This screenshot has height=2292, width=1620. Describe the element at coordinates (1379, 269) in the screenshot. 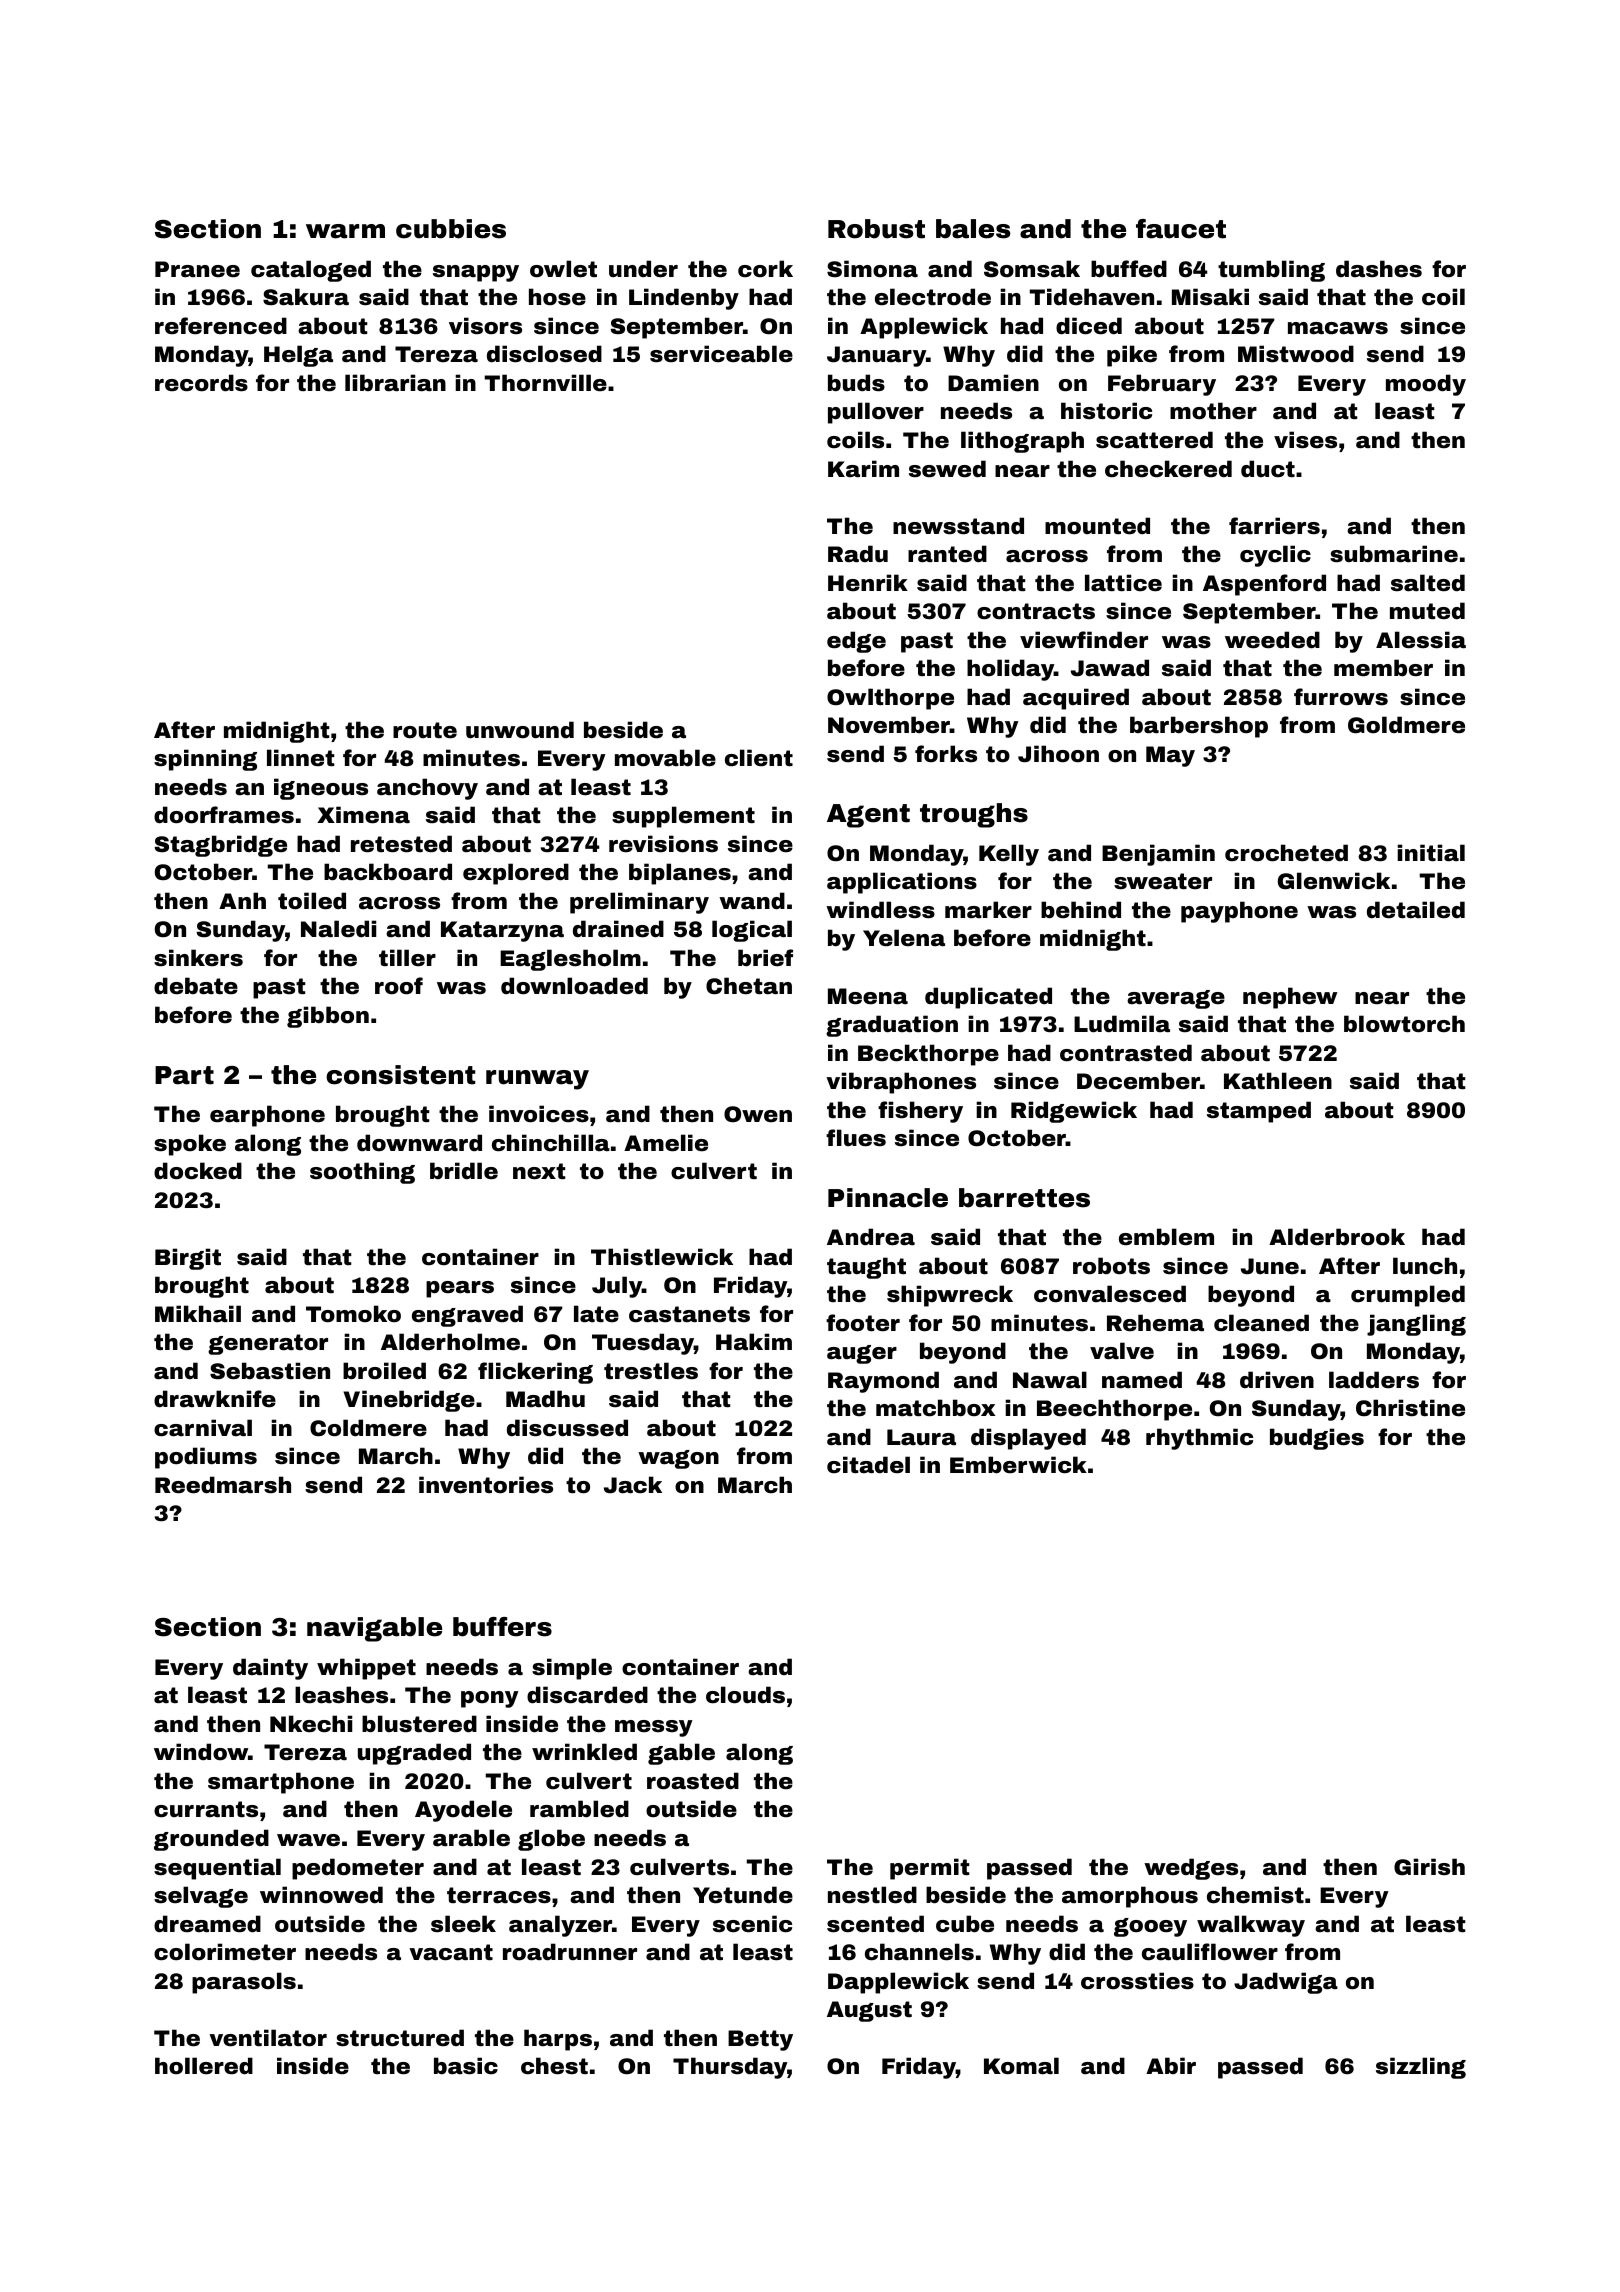

I see `dashes` at that location.
